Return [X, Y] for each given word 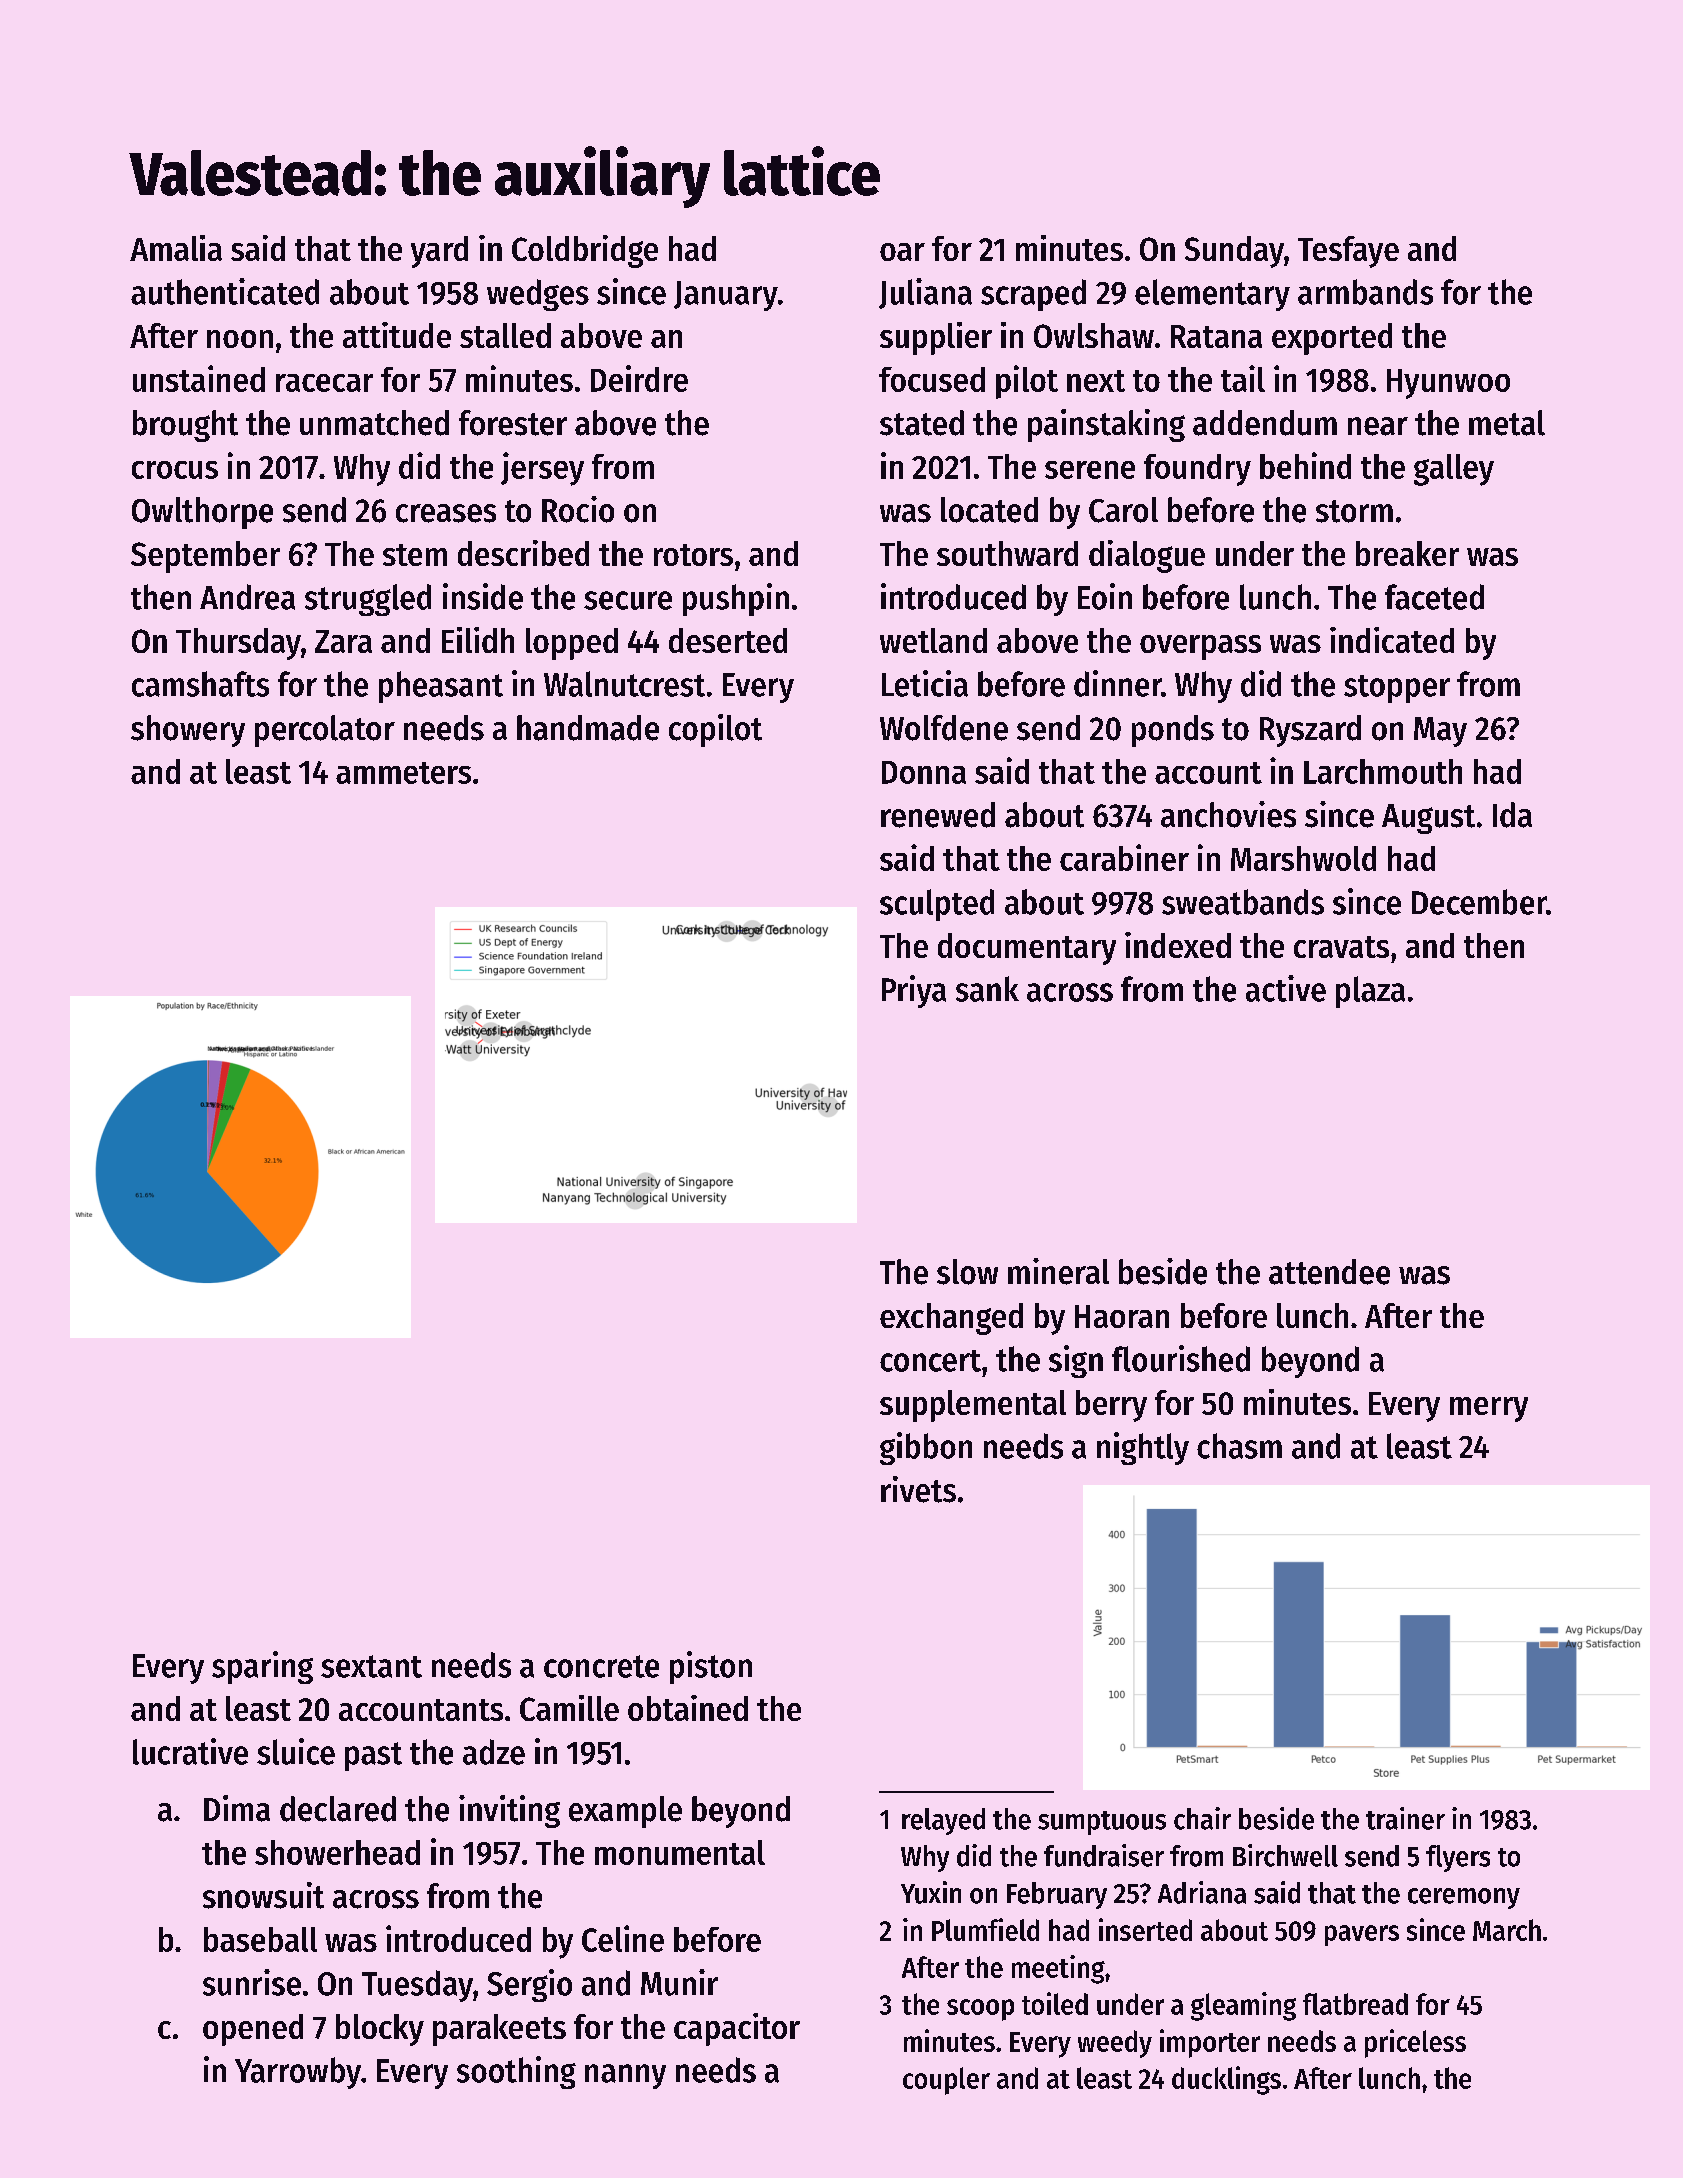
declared [338, 1809]
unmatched [374, 423]
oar [902, 252]
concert [930, 1361]
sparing [262, 1667]
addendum [1265, 423]
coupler [946, 2081]
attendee [1329, 1272]
